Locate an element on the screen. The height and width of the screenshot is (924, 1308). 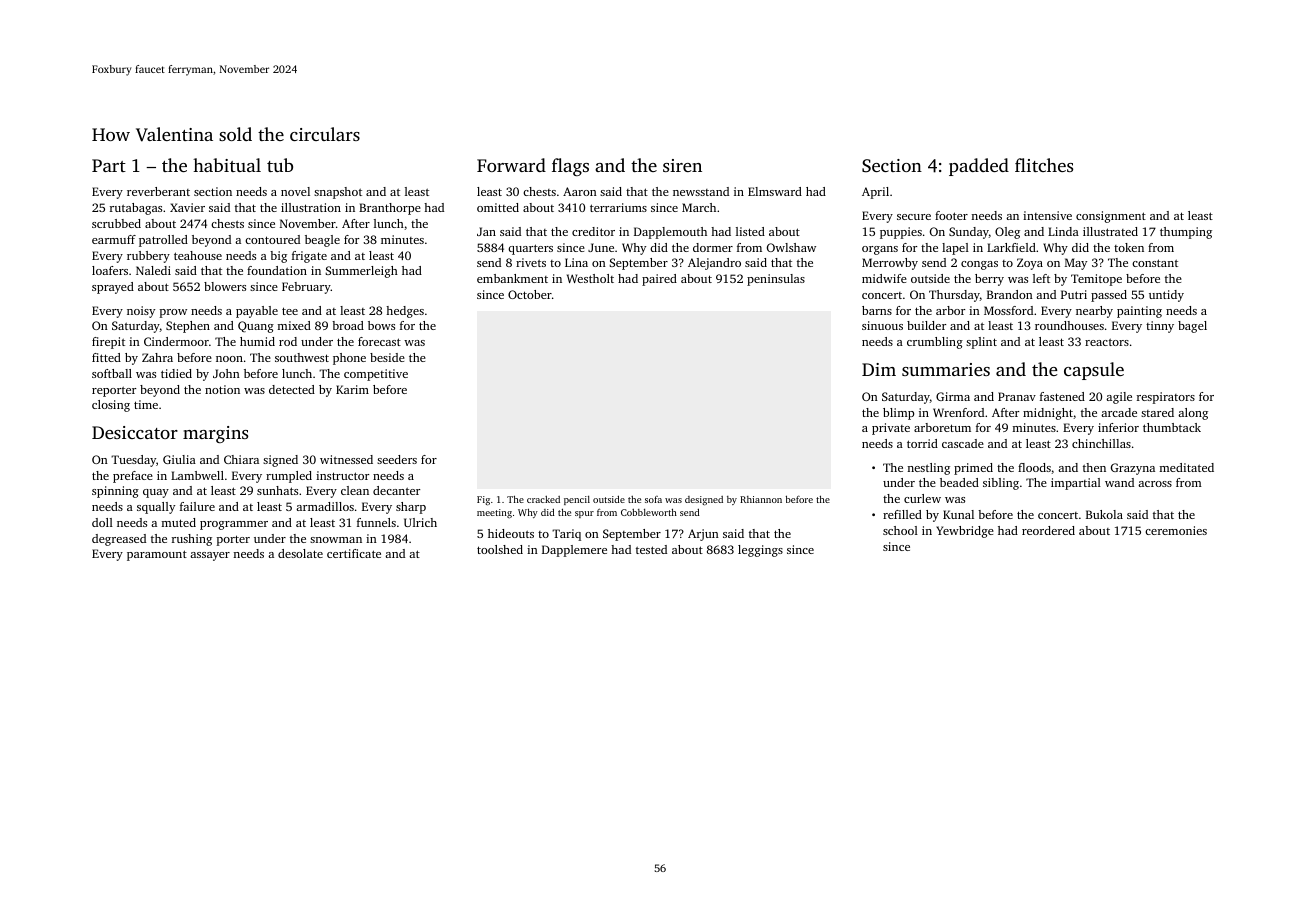
flitches is located at coordinates (1044, 165).
